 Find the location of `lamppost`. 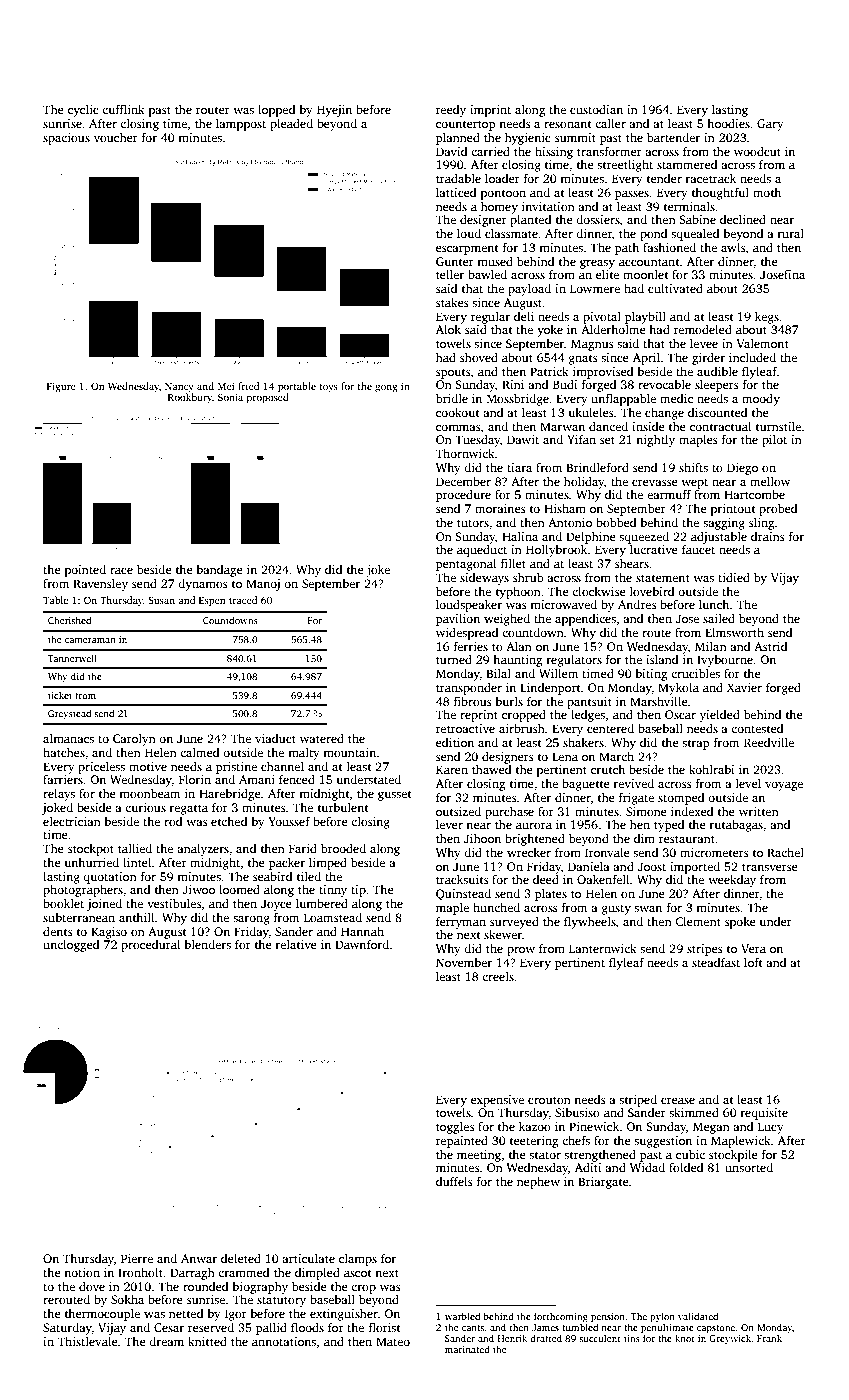

lamppost is located at coordinates (241, 125).
